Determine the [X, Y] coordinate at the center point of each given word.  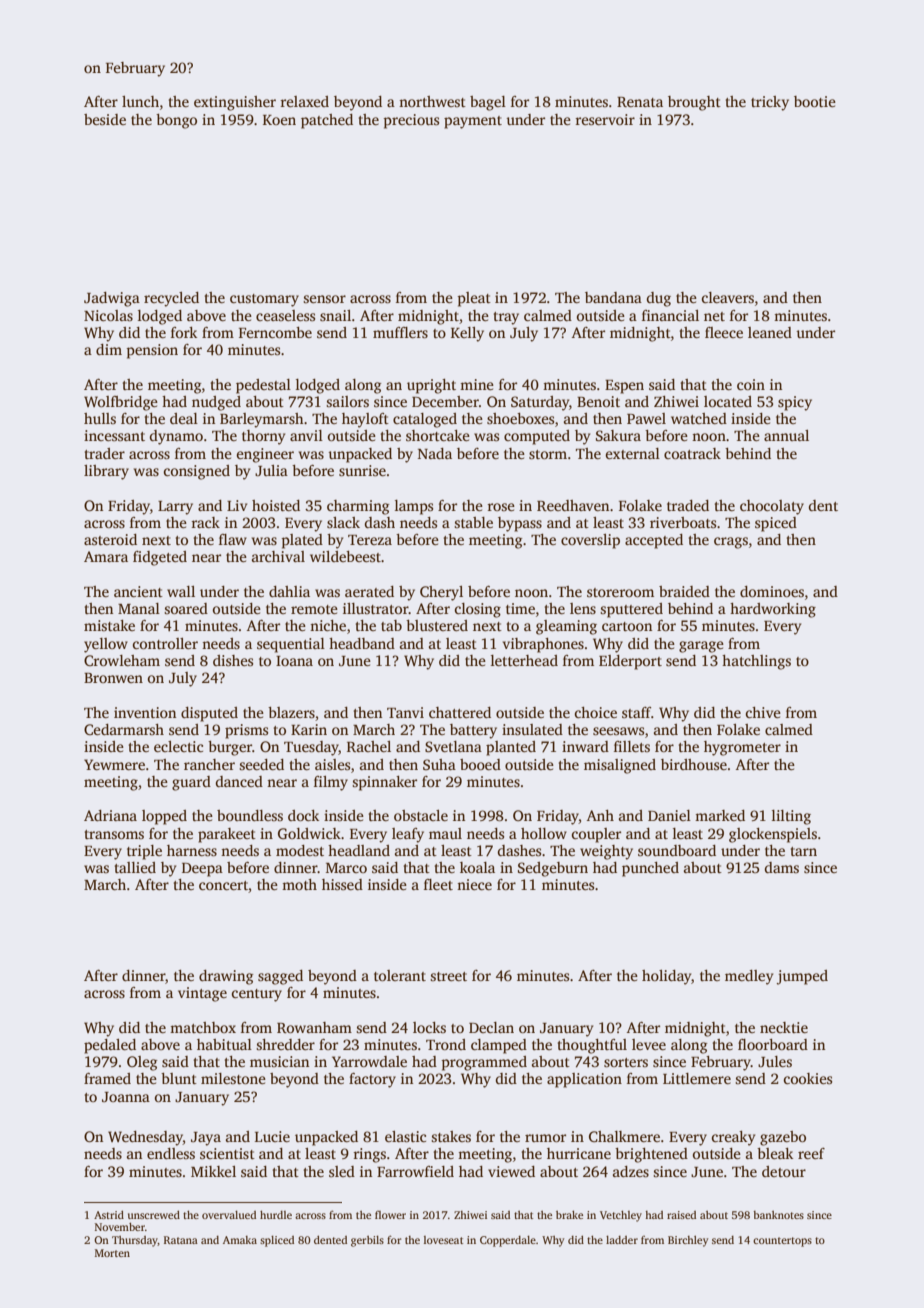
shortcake [438, 435]
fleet [438, 884]
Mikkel [213, 1171]
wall [181, 591]
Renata [640, 102]
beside [105, 119]
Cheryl [441, 593]
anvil [306, 435]
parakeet [227, 835]
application [584, 1080]
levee [649, 1044]
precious [411, 121]
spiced [776, 524]
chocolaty [772, 507]
